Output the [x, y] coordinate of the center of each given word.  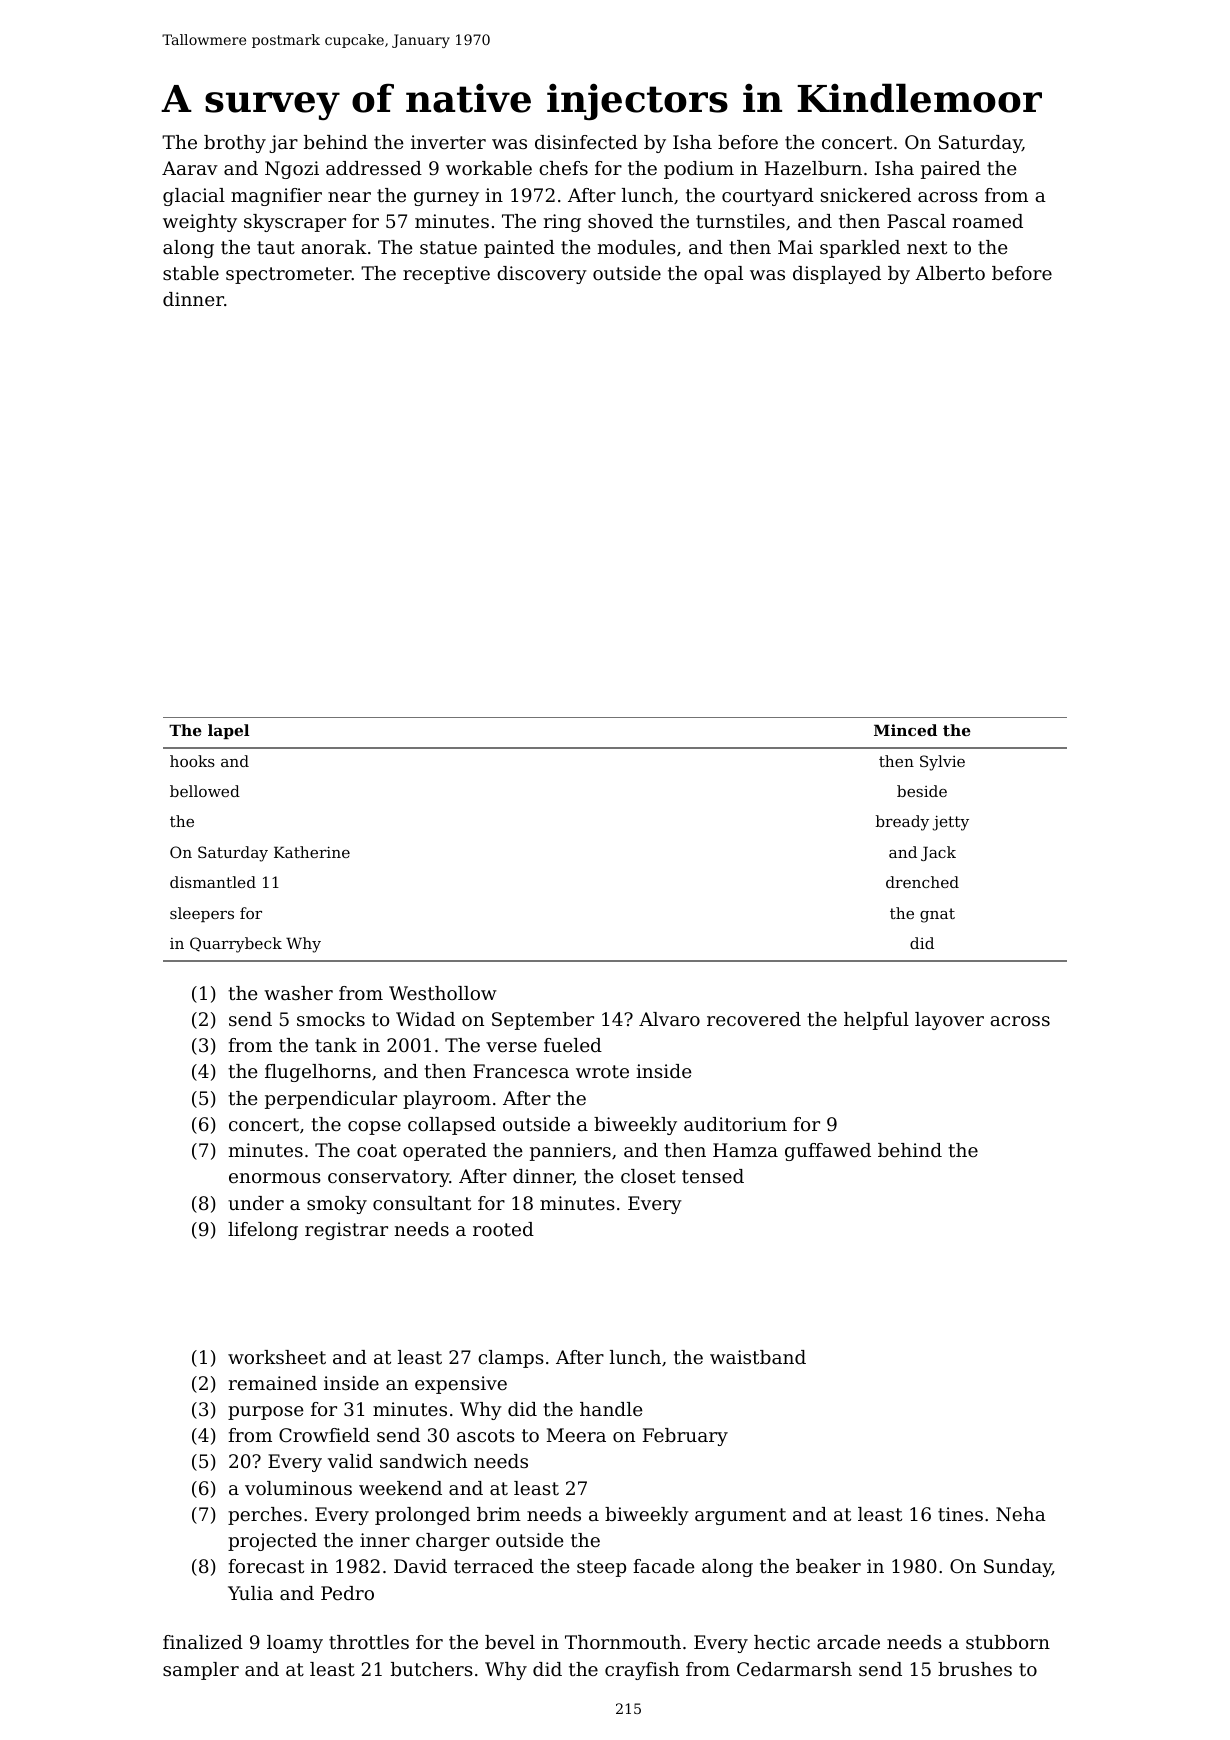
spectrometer [289, 275]
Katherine [312, 852]
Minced [905, 730]
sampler [201, 1671]
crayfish [642, 1671]
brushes [975, 1669]
